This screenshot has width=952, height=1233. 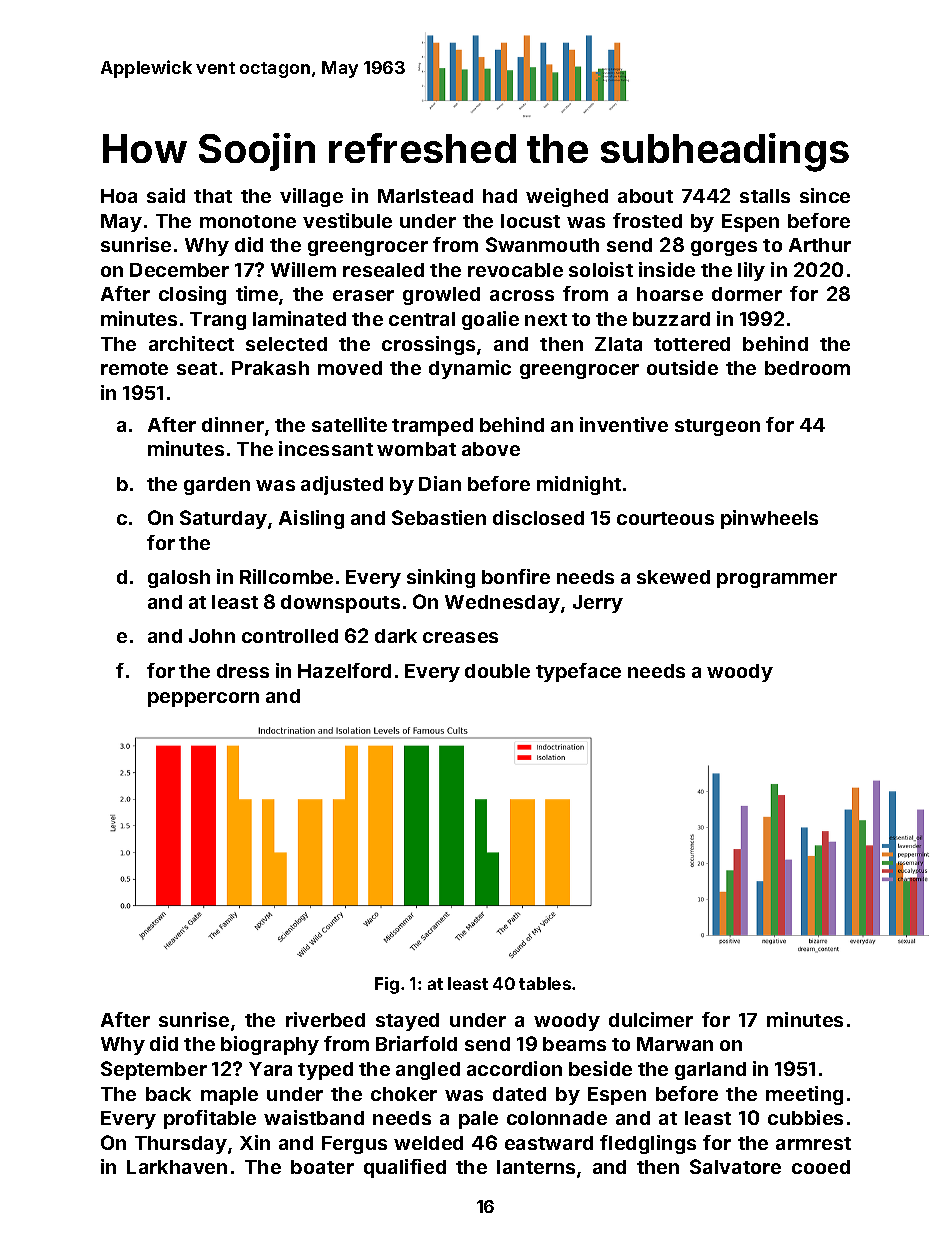 What do you see at coordinates (578, 672) in the screenshot?
I see `typeface` at bounding box center [578, 672].
